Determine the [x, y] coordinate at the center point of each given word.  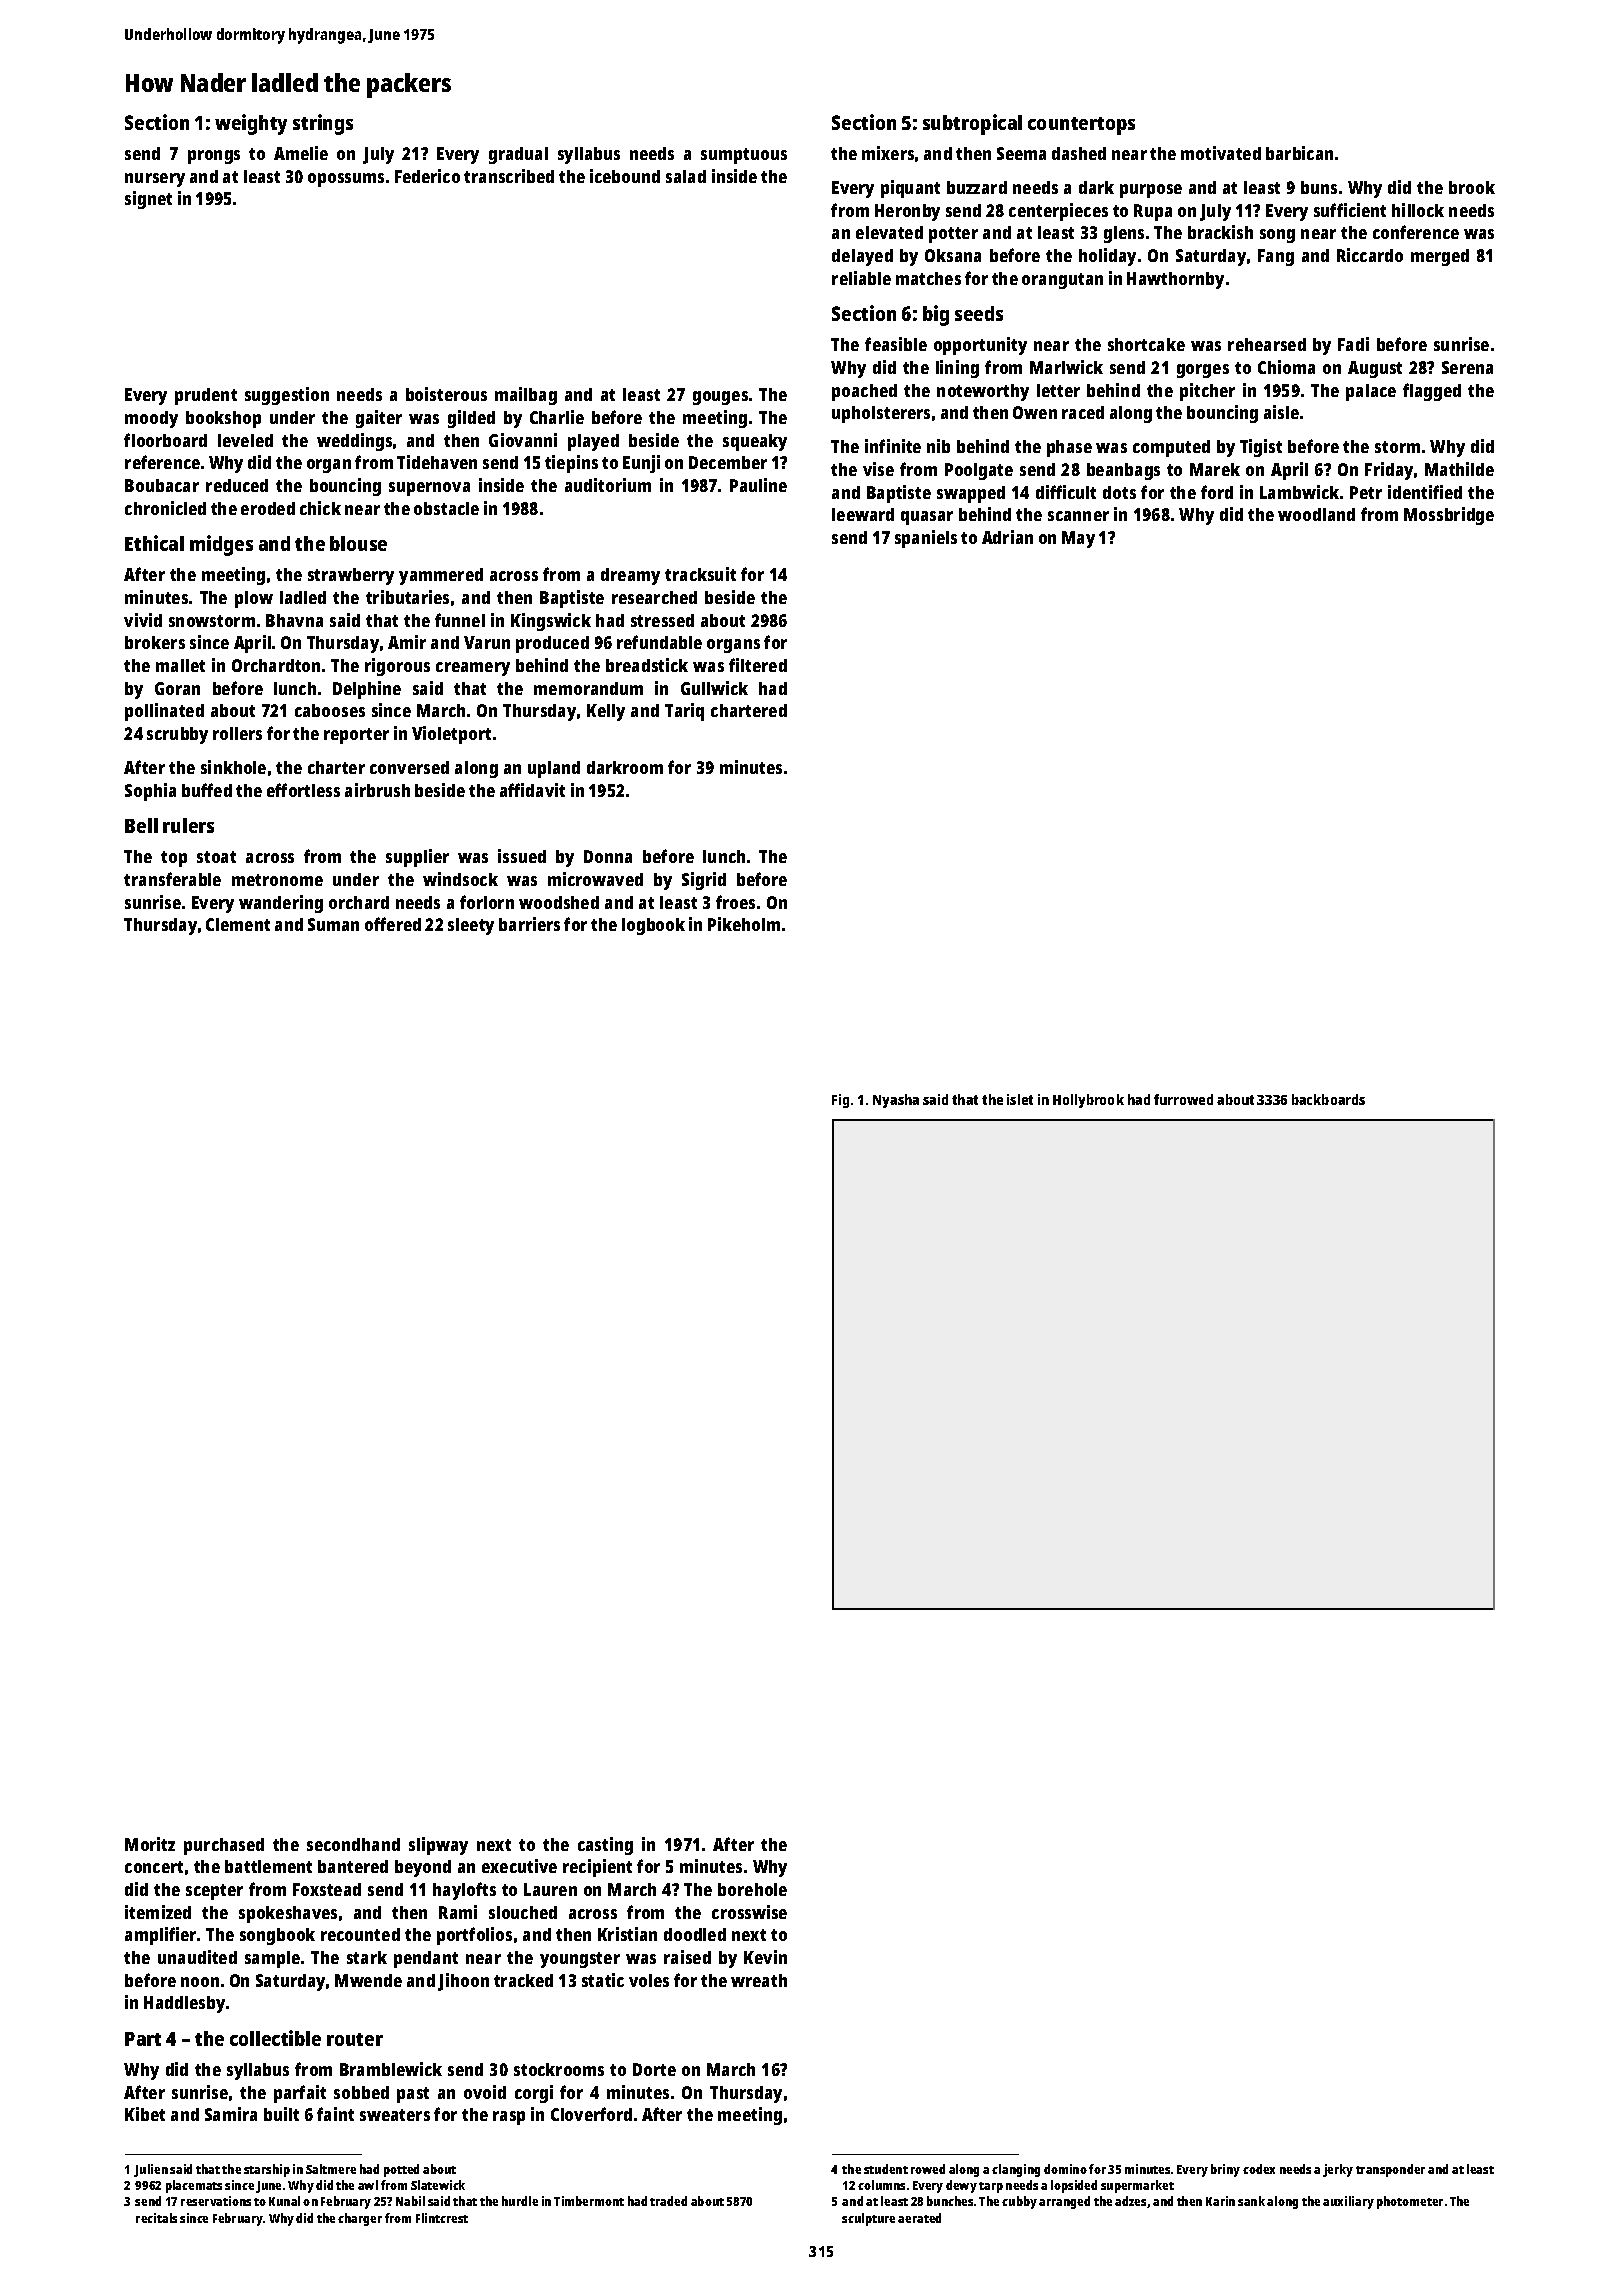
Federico [427, 176]
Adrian [1007, 537]
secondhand [353, 1844]
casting [605, 1846]
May [1078, 539]
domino [1065, 2169]
